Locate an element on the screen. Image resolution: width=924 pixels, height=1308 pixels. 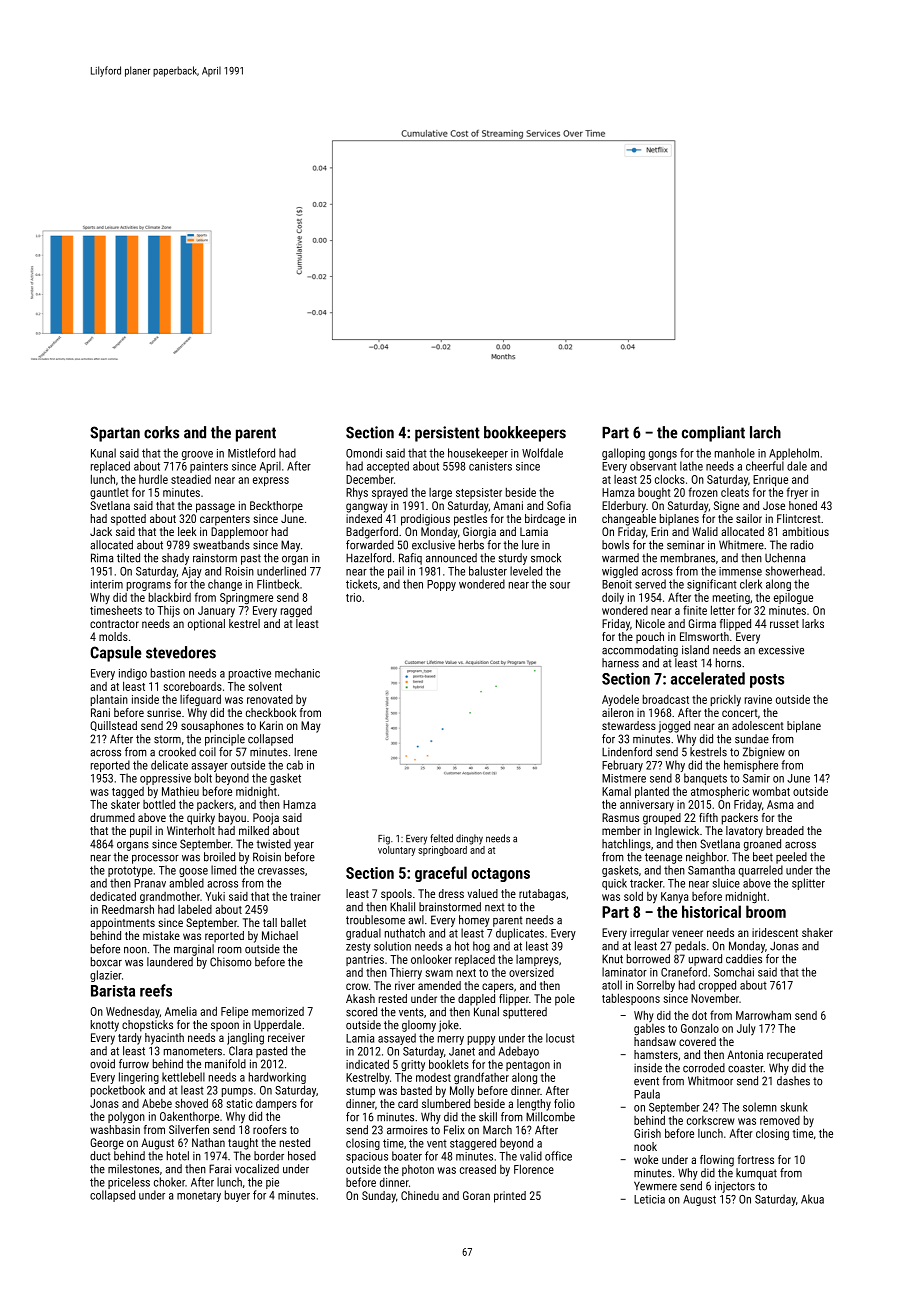
teenage is located at coordinates (663, 858).
